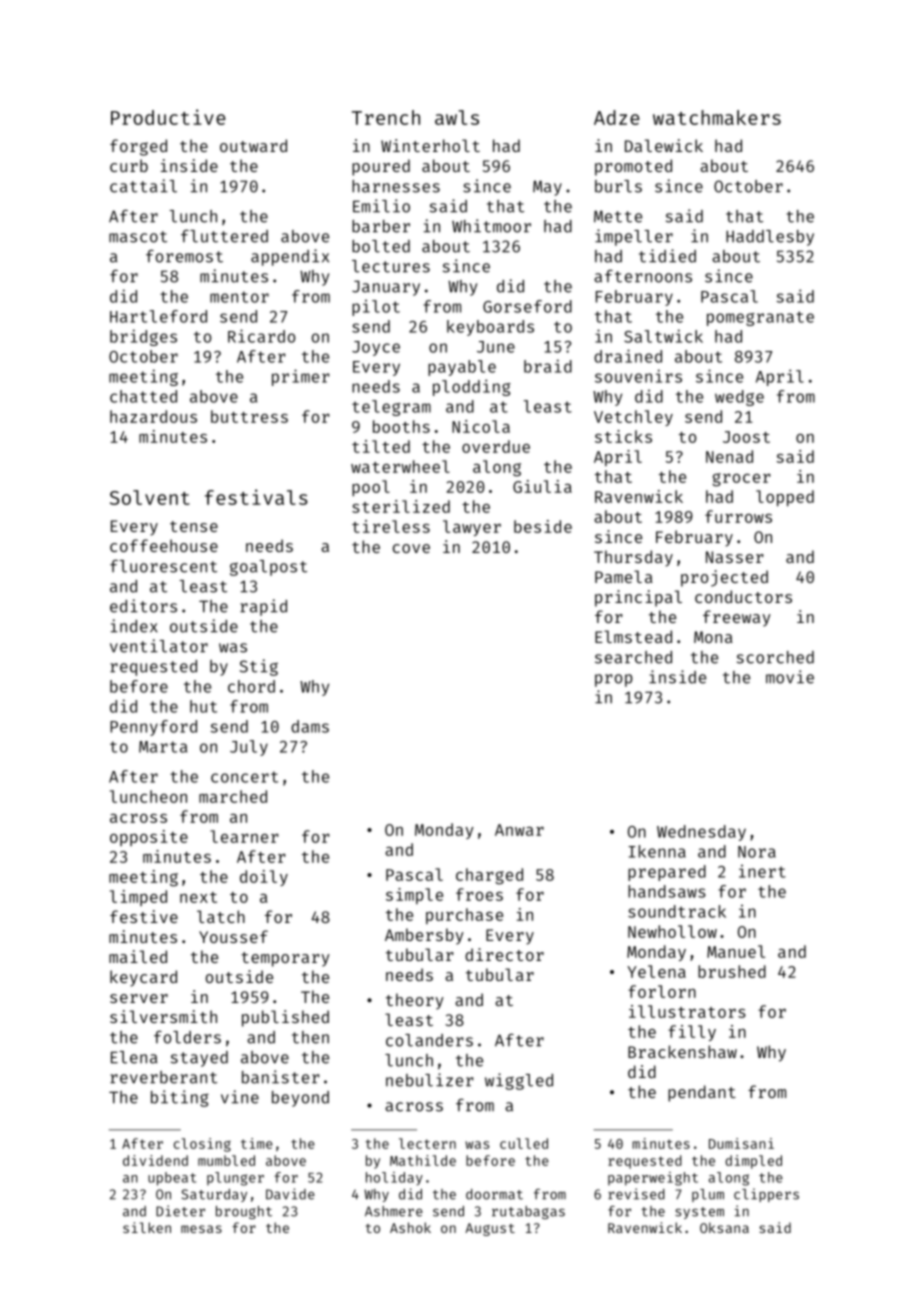 Image resolution: width=924 pixels, height=1308 pixels. Describe the element at coordinates (496, 446) in the screenshot. I see `overdue` at that location.
